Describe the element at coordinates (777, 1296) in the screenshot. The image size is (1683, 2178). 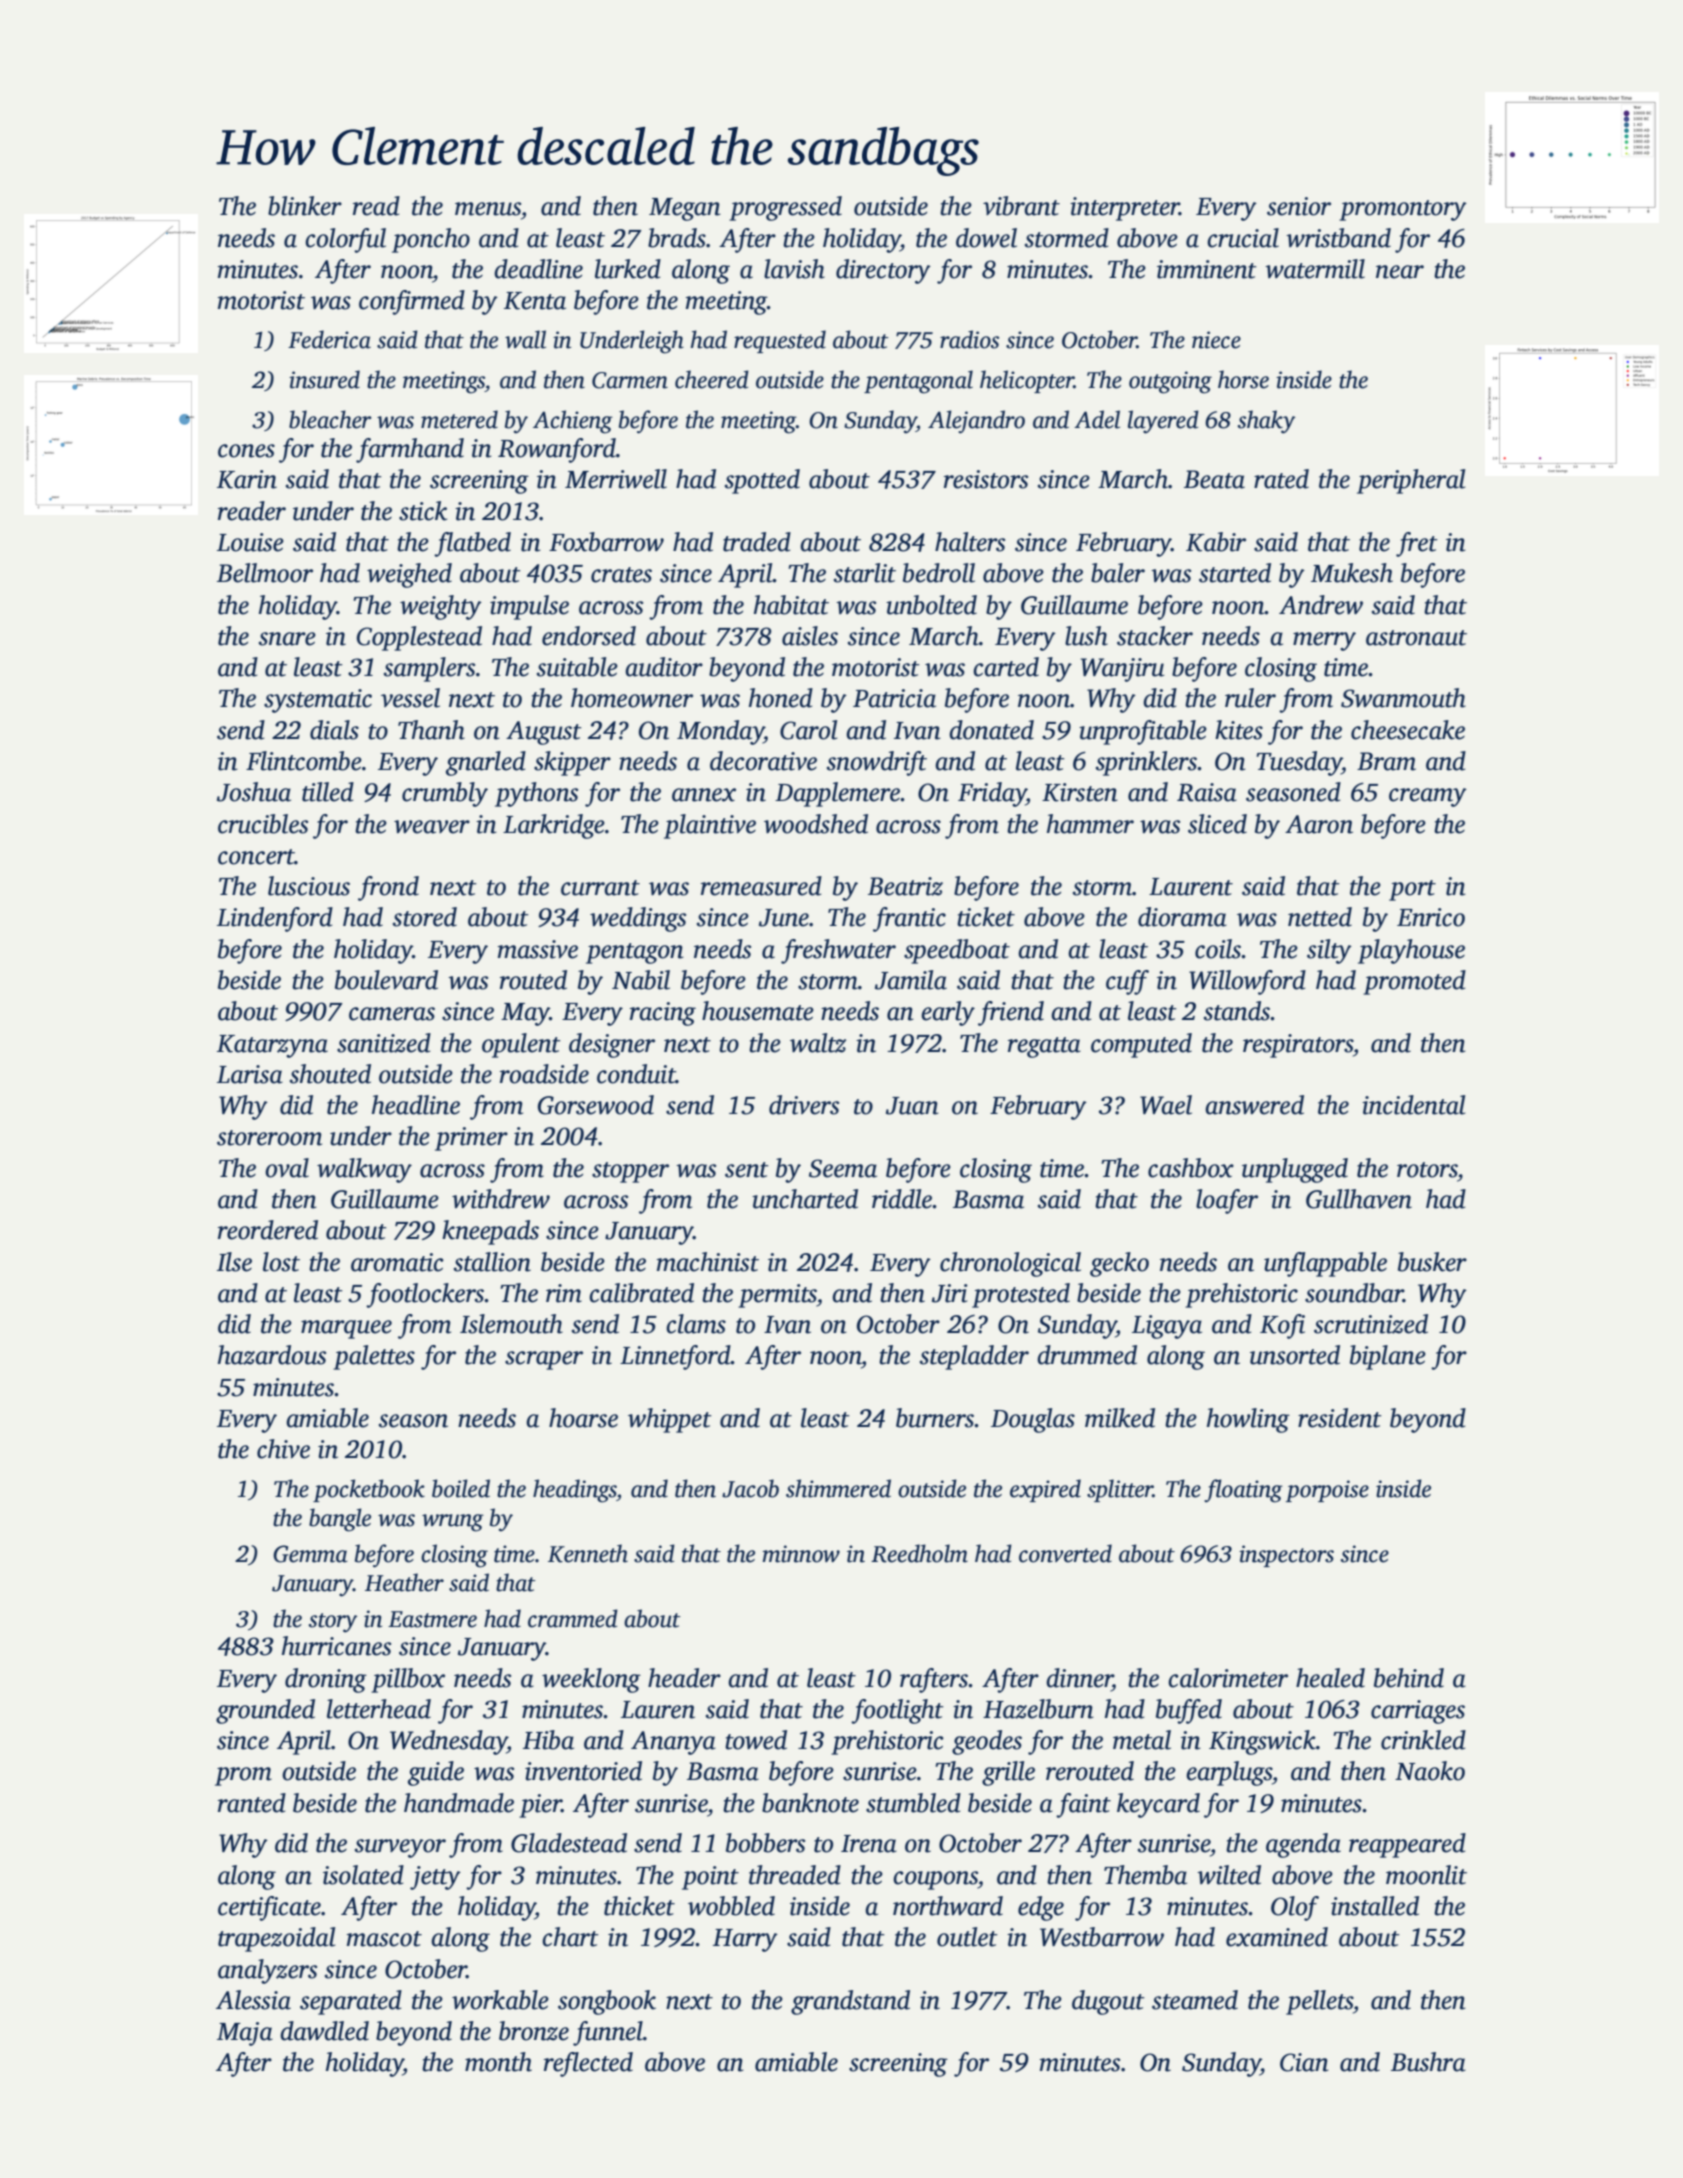
I see `permits` at that location.
